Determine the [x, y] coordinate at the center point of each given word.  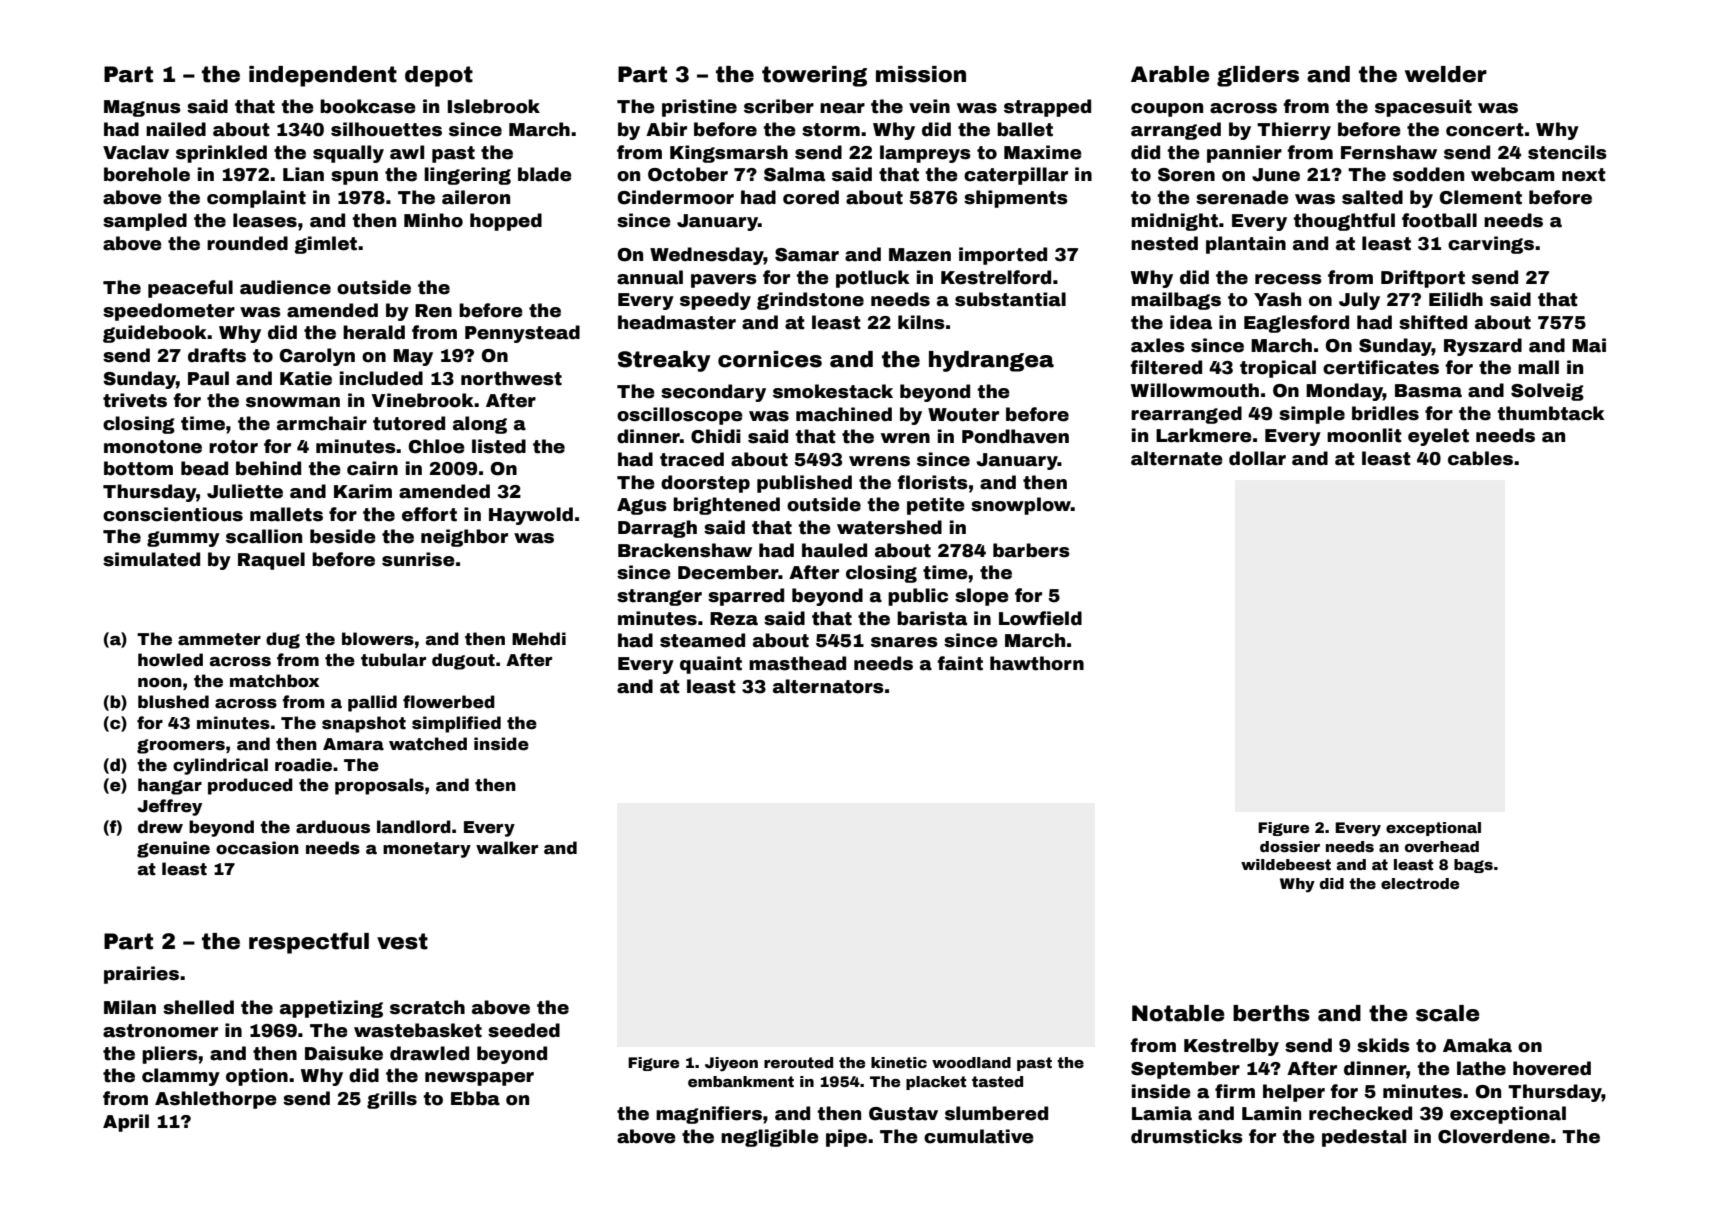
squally [348, 154]
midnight [1174, 222]
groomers [181, 746]
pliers [170, 1055]
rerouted [798, 1062]
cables [1480, 458]
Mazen [920, 255]
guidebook [155, 334]
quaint [711, 665]
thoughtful [1344, 222]
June [1276, 175]
